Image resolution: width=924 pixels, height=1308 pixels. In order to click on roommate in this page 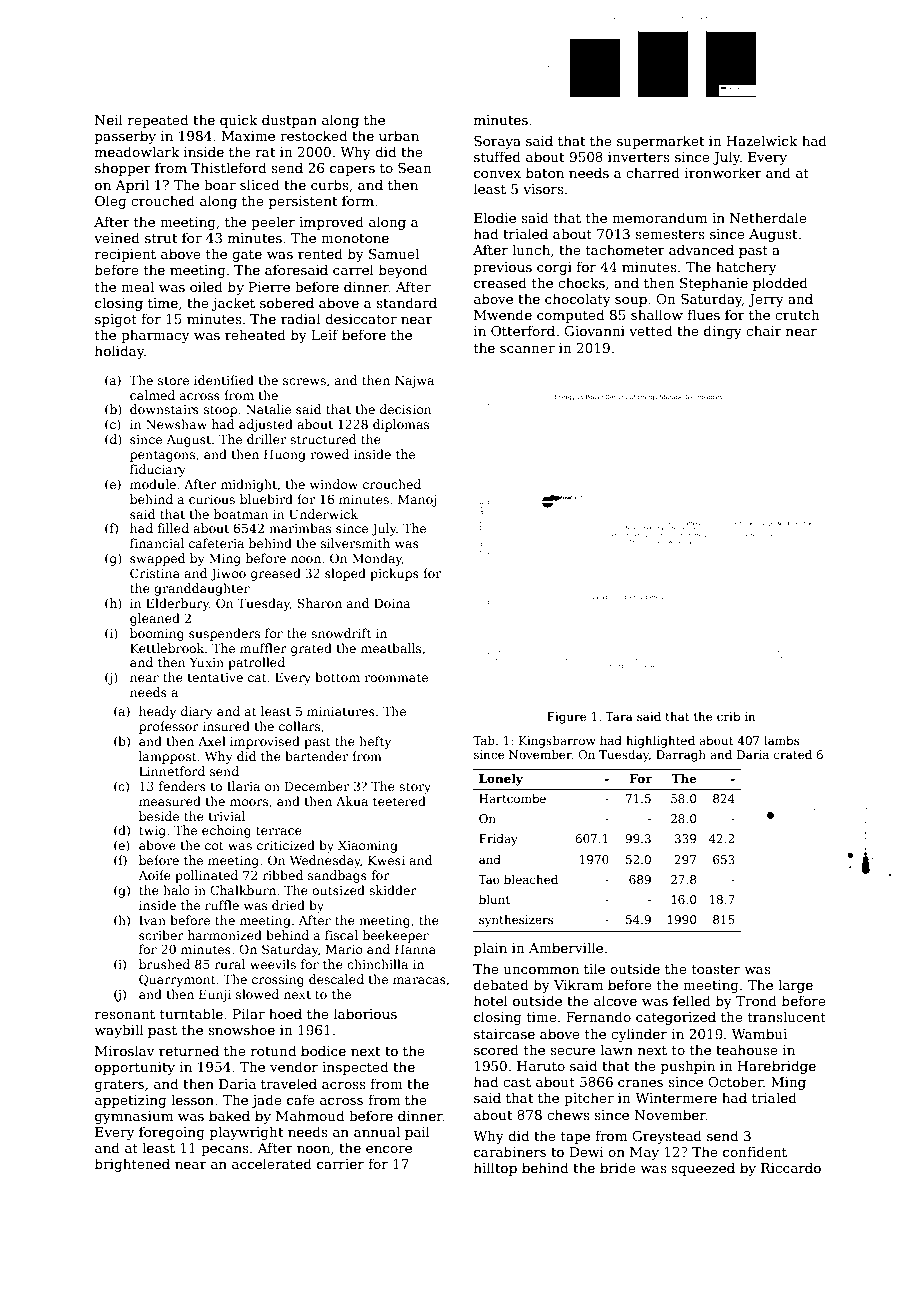, I will do `click(396, 677)`.
